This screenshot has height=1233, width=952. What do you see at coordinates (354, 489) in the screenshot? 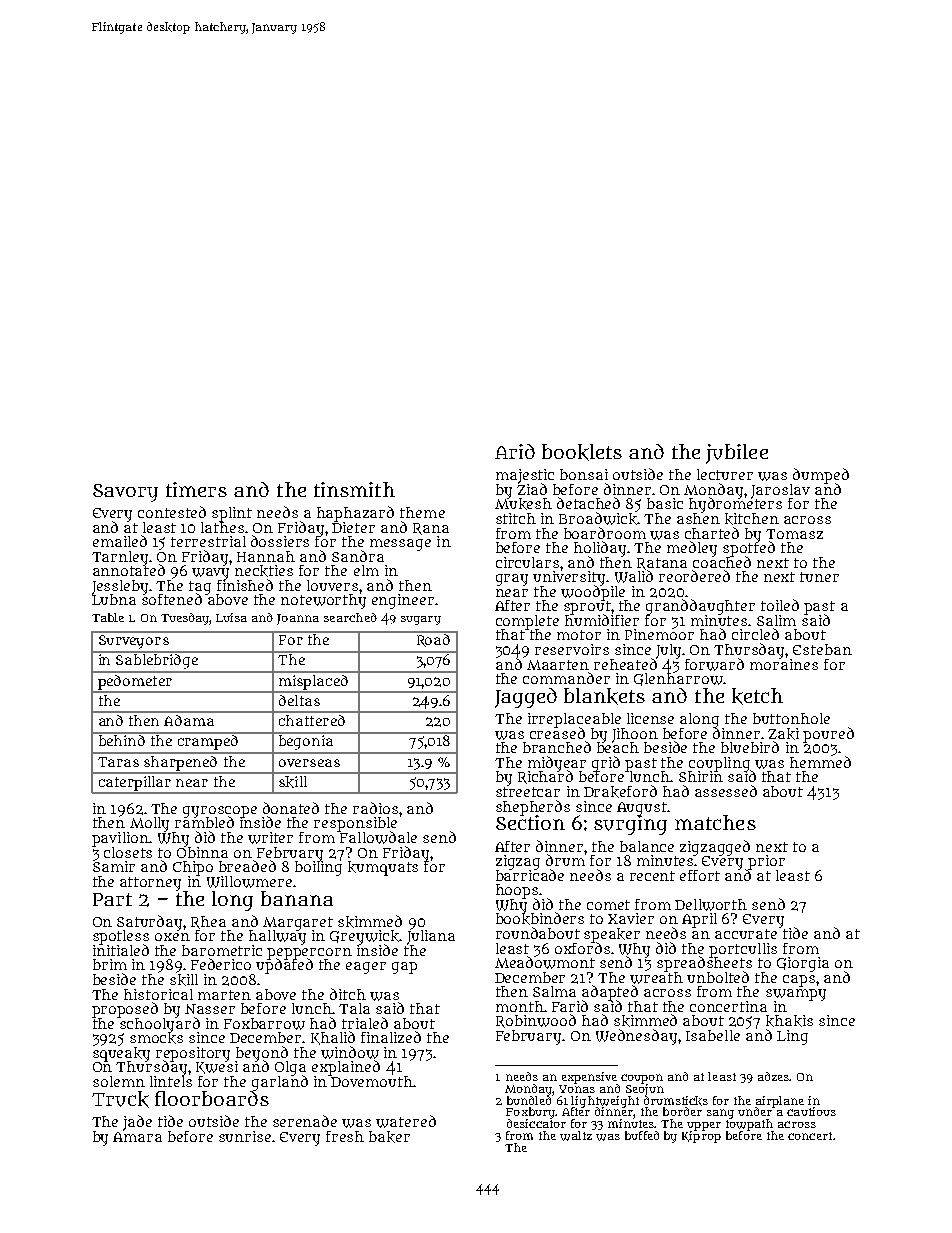
I see `tinsmith` at bounding box center [354, 489].
